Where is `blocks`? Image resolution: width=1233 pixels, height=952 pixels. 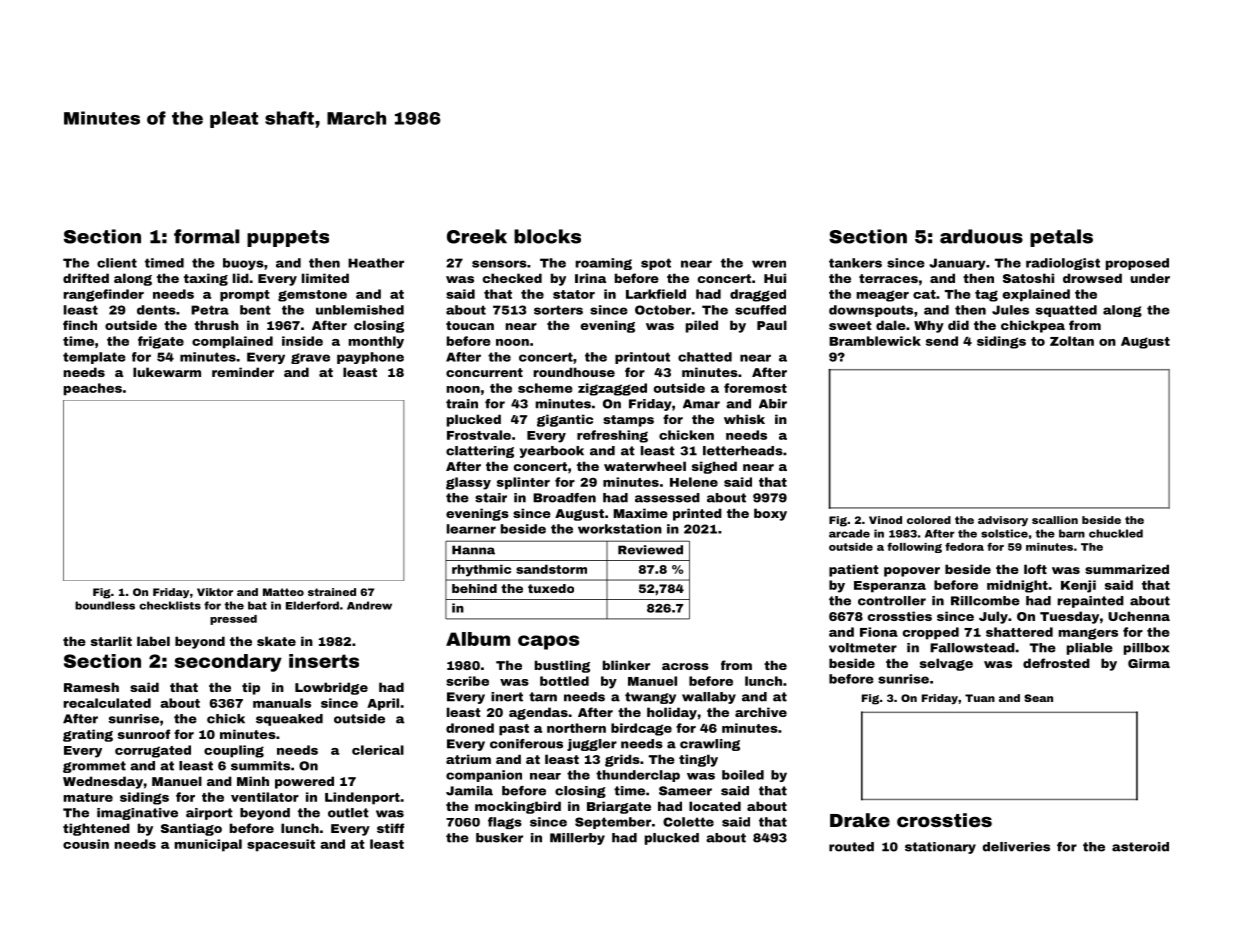 blocks is located at coordinates (547, 236).
